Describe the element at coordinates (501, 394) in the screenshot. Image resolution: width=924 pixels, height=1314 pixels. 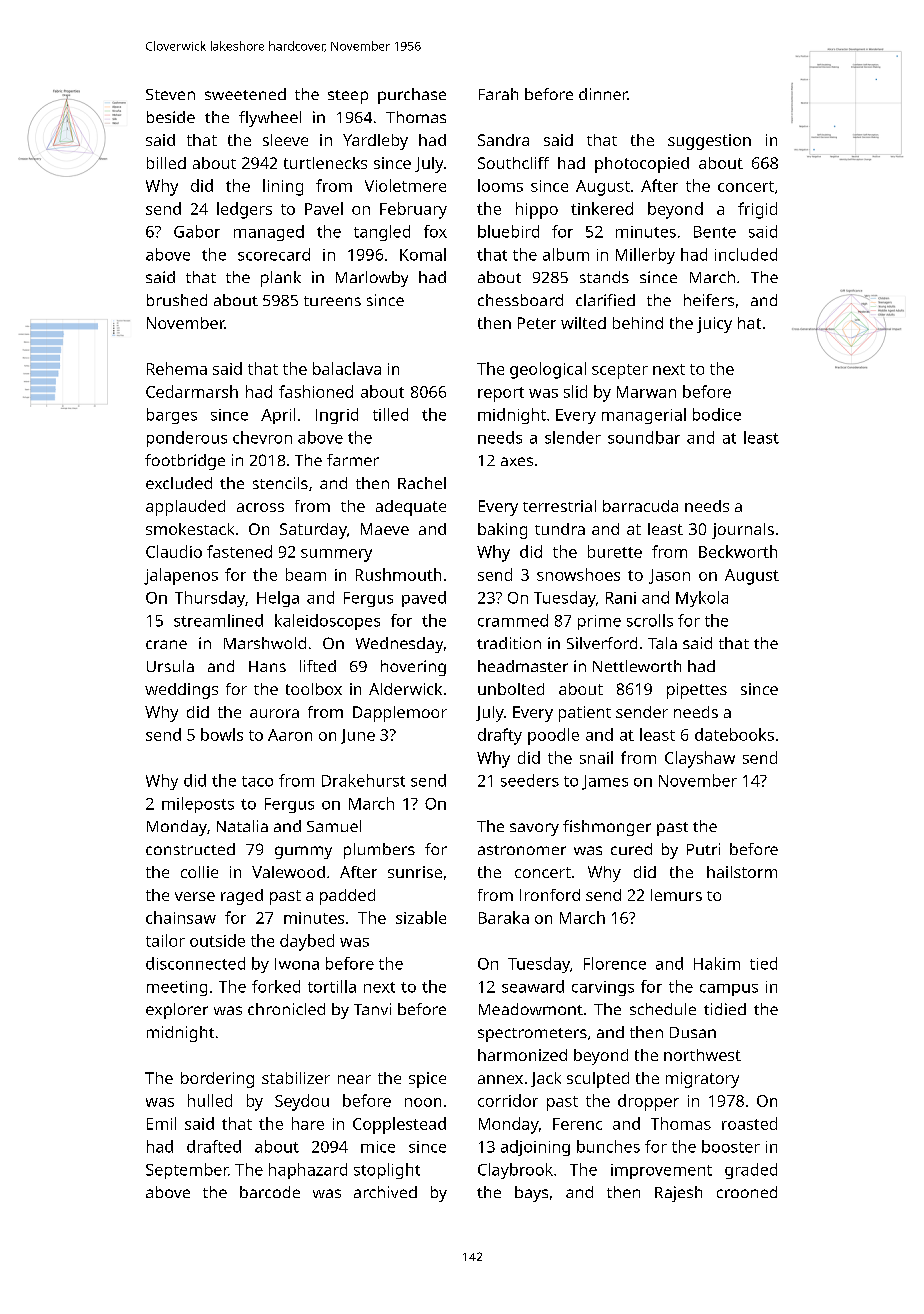
I see `report` at that location.
